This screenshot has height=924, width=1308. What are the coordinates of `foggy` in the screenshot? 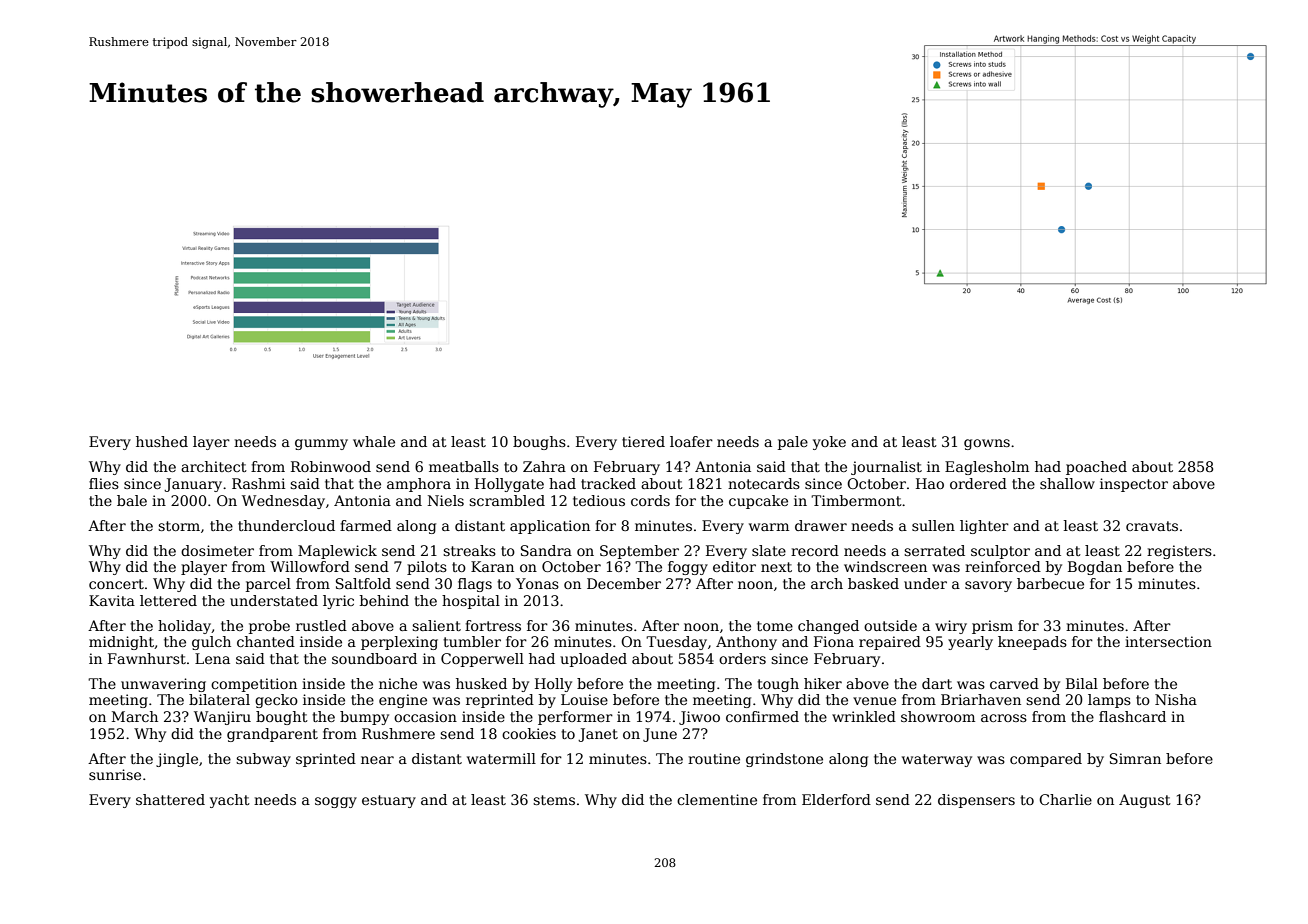 It's located at (688, 568).
